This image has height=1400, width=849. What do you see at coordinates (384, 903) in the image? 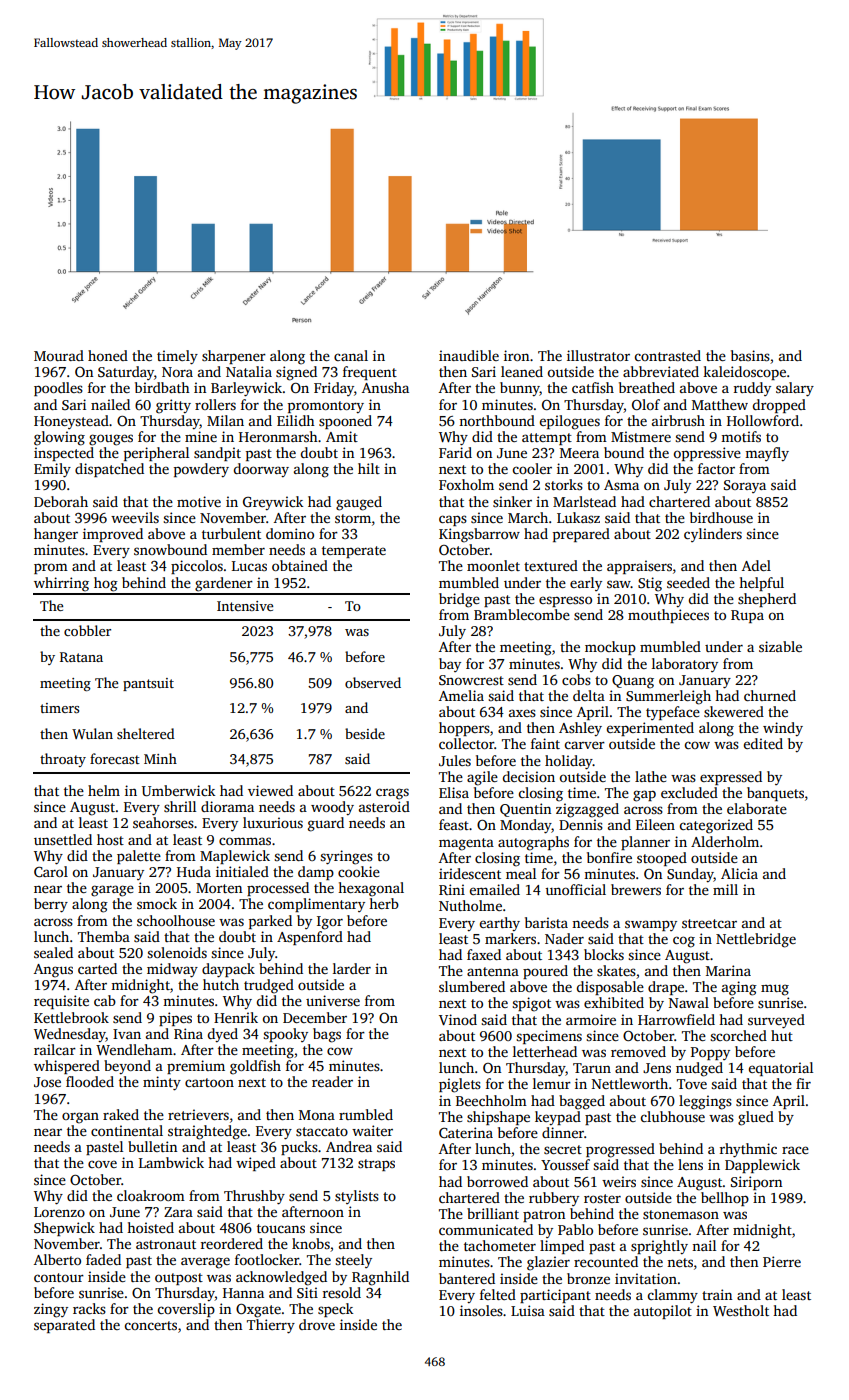
I see `herb` at bounding box center [384, 903].
